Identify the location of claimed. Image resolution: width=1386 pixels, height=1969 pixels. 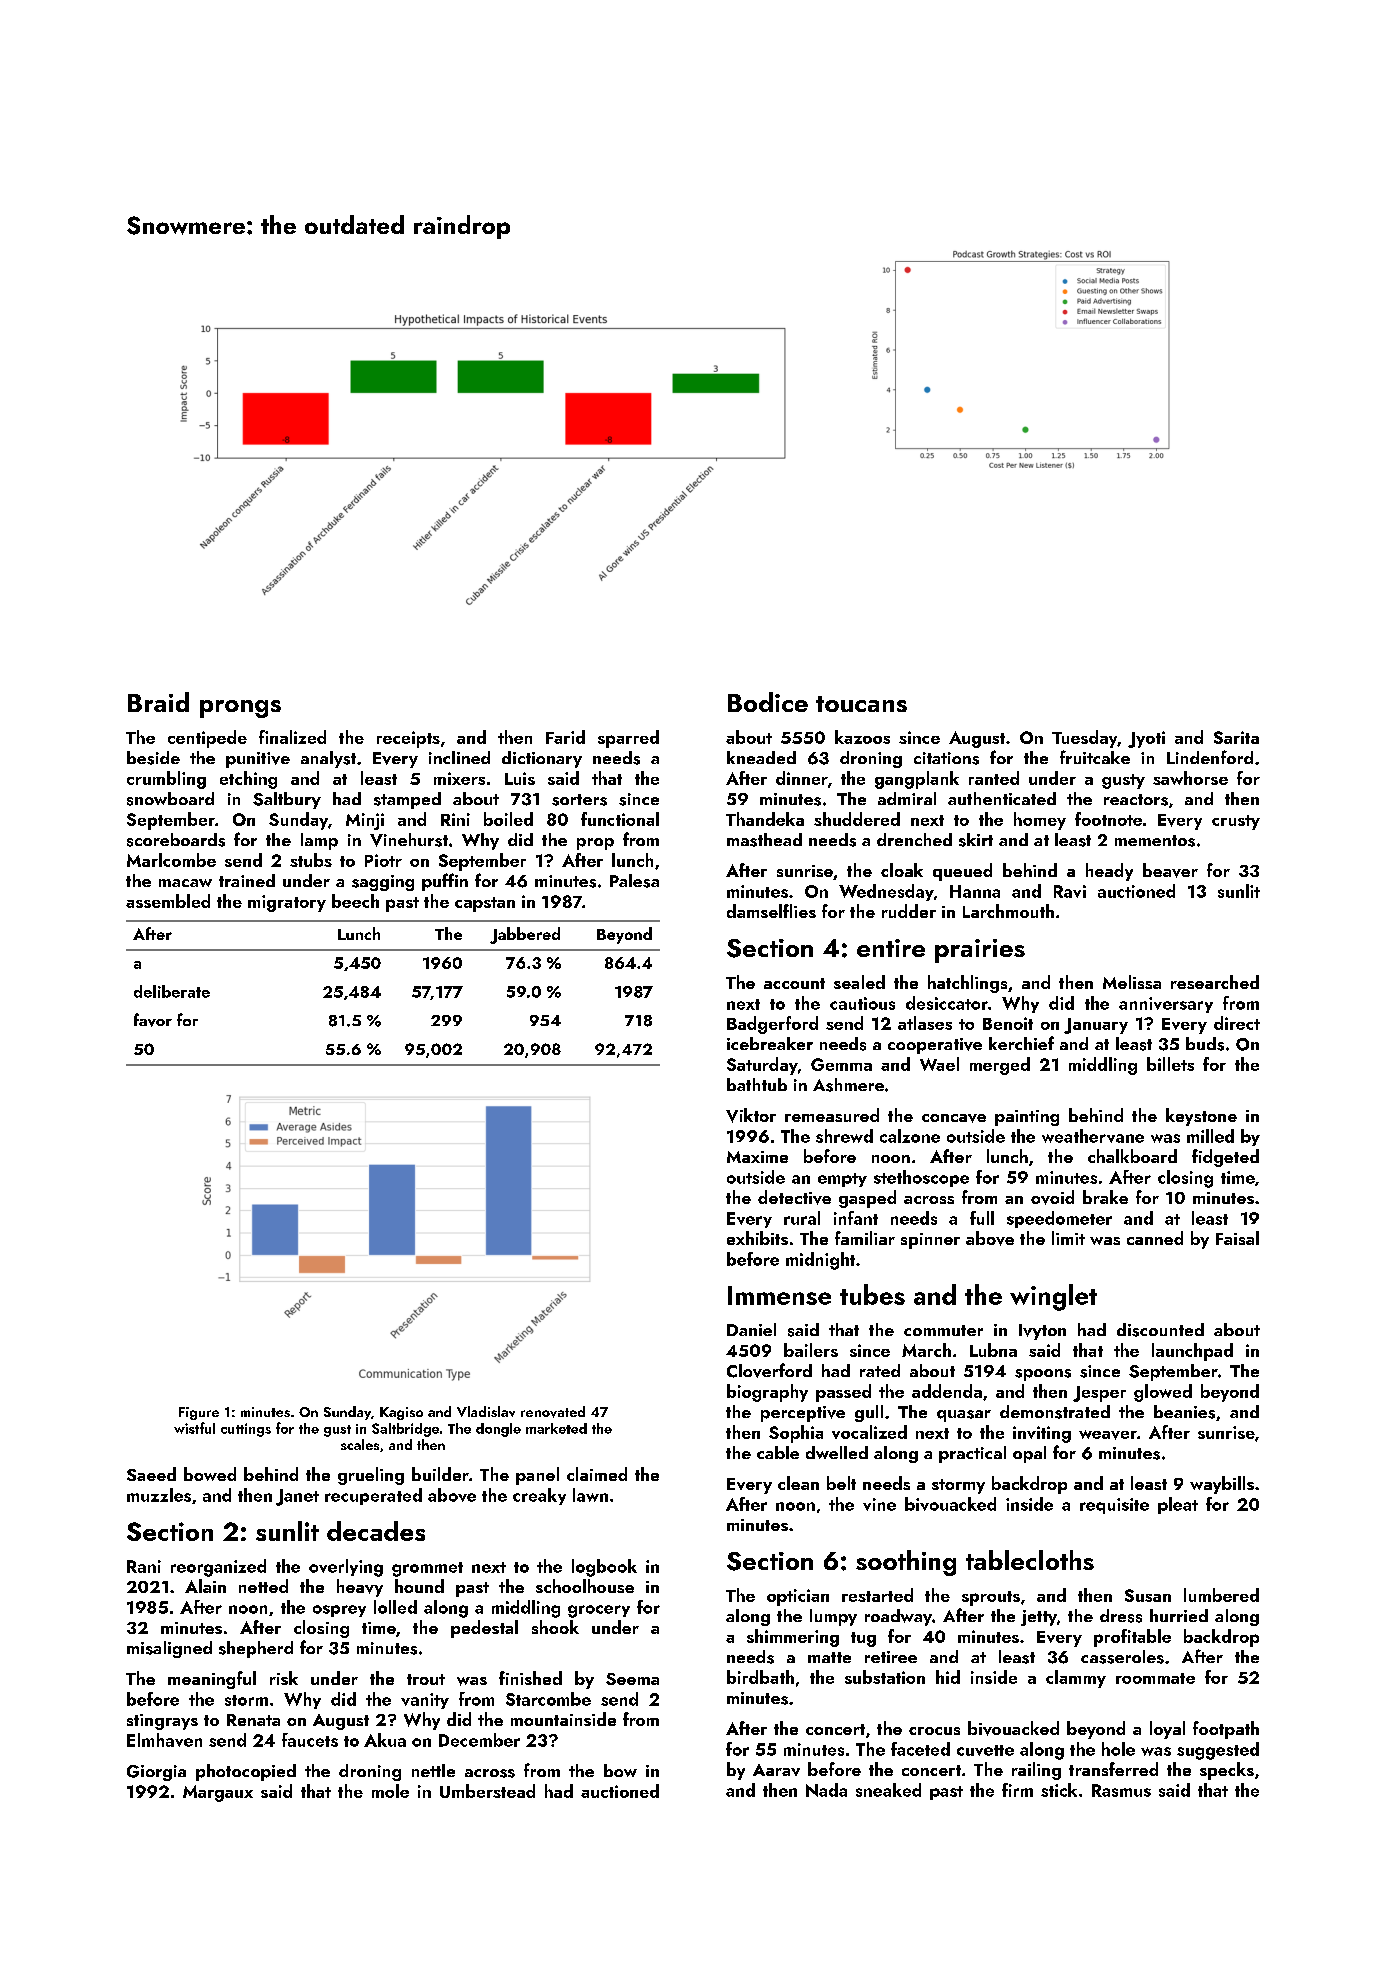
(597, 1474).
